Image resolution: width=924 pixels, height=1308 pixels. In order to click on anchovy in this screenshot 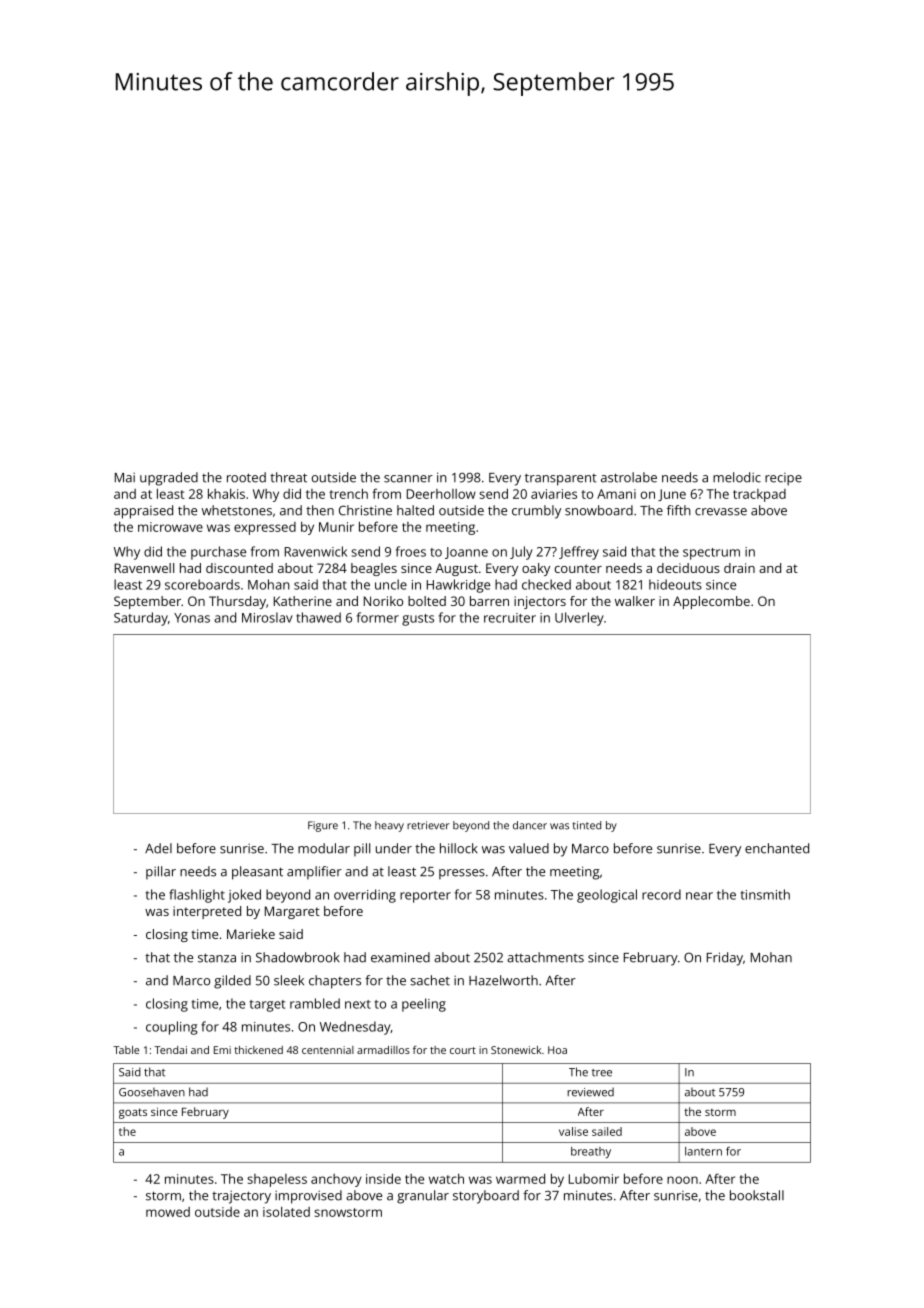, I will do `click(336, 1180)`.
